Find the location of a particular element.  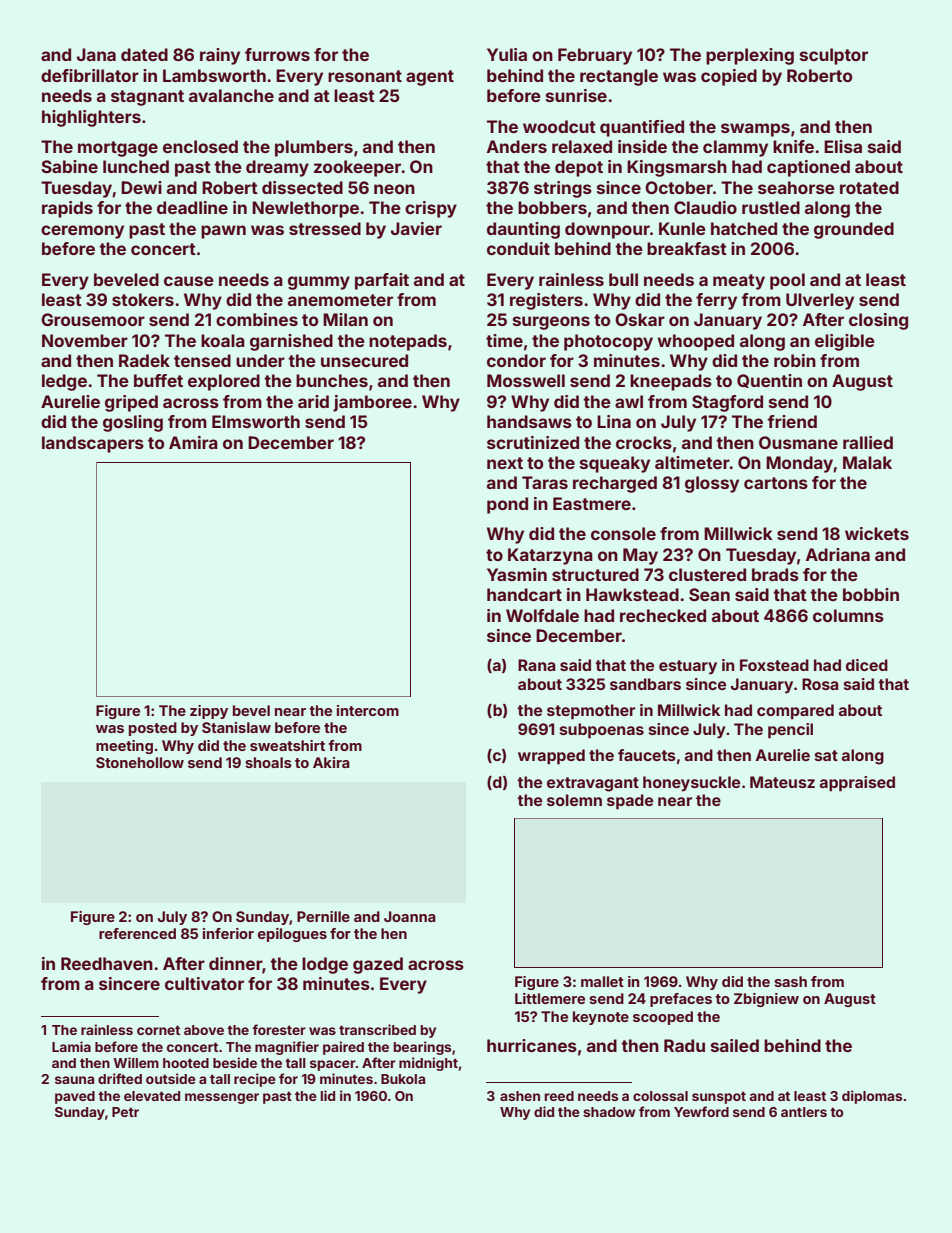

Jana is located at coordinates (96, 54).
